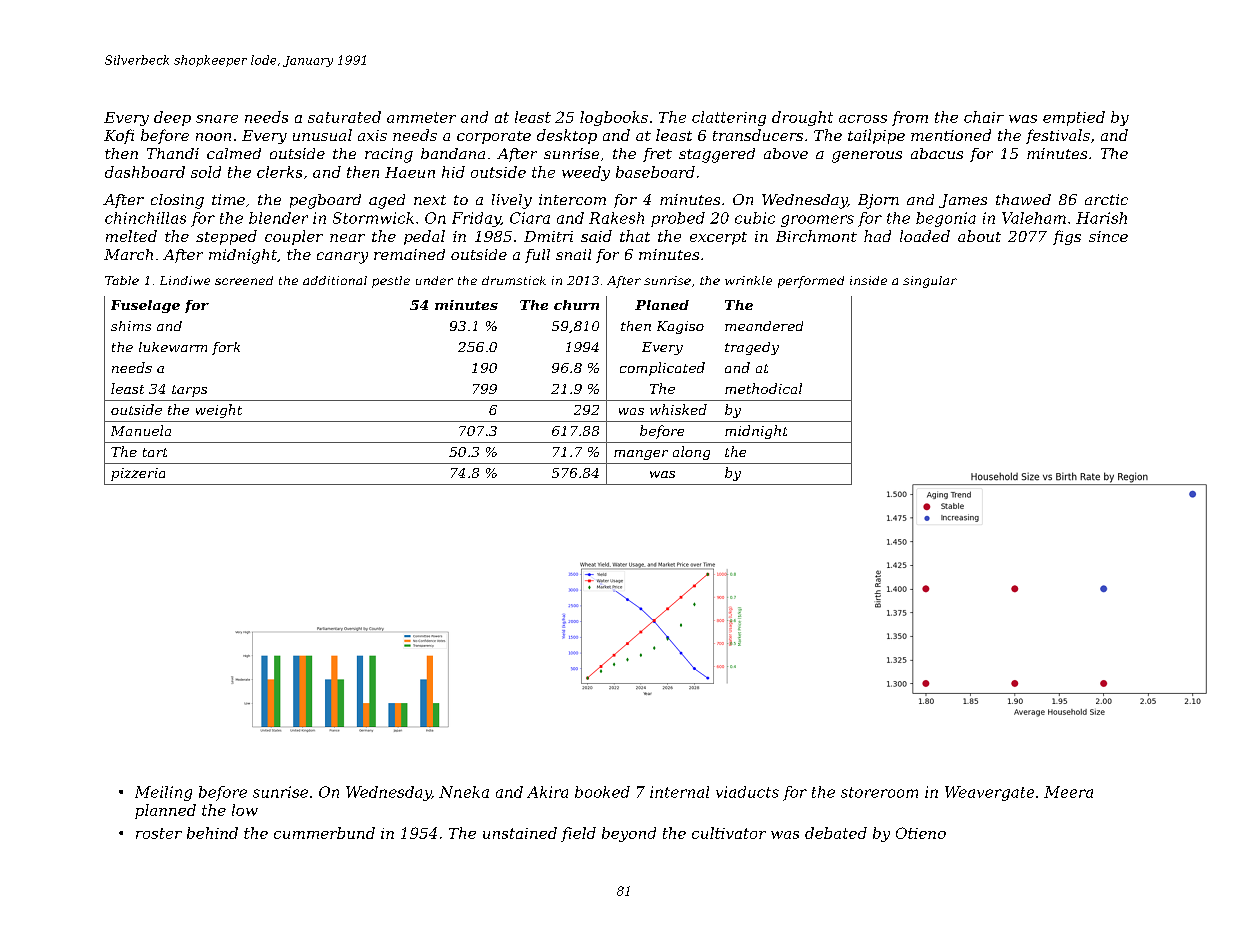 The image size is (1233, 952). What do you see at coordinates (678, 409) in the screenshot?
I see `whisked` at bounding box center [678, 409].
